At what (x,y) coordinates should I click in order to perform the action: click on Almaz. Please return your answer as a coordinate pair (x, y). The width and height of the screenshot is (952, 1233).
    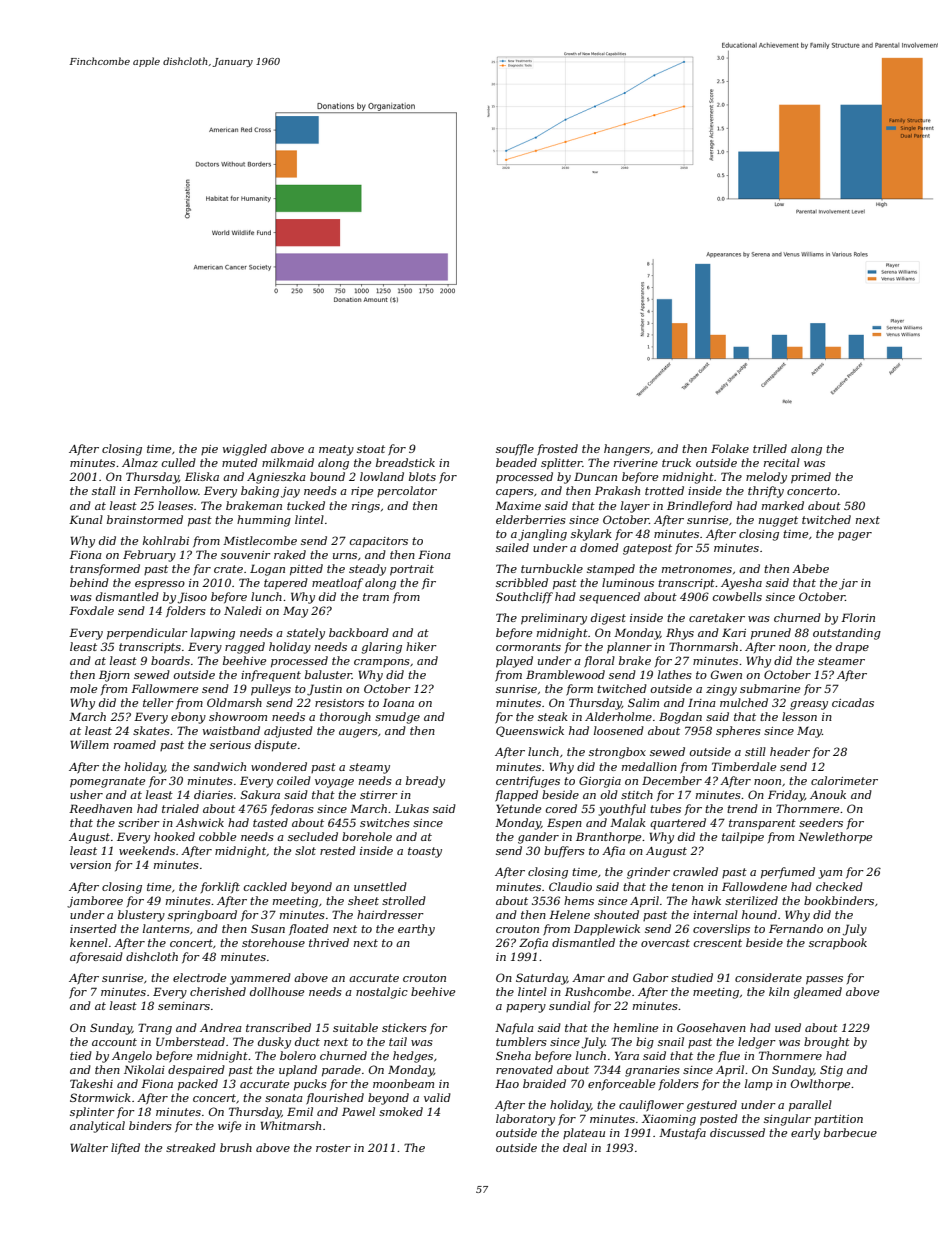
    Looking at the image, I should click on (140, 462).
